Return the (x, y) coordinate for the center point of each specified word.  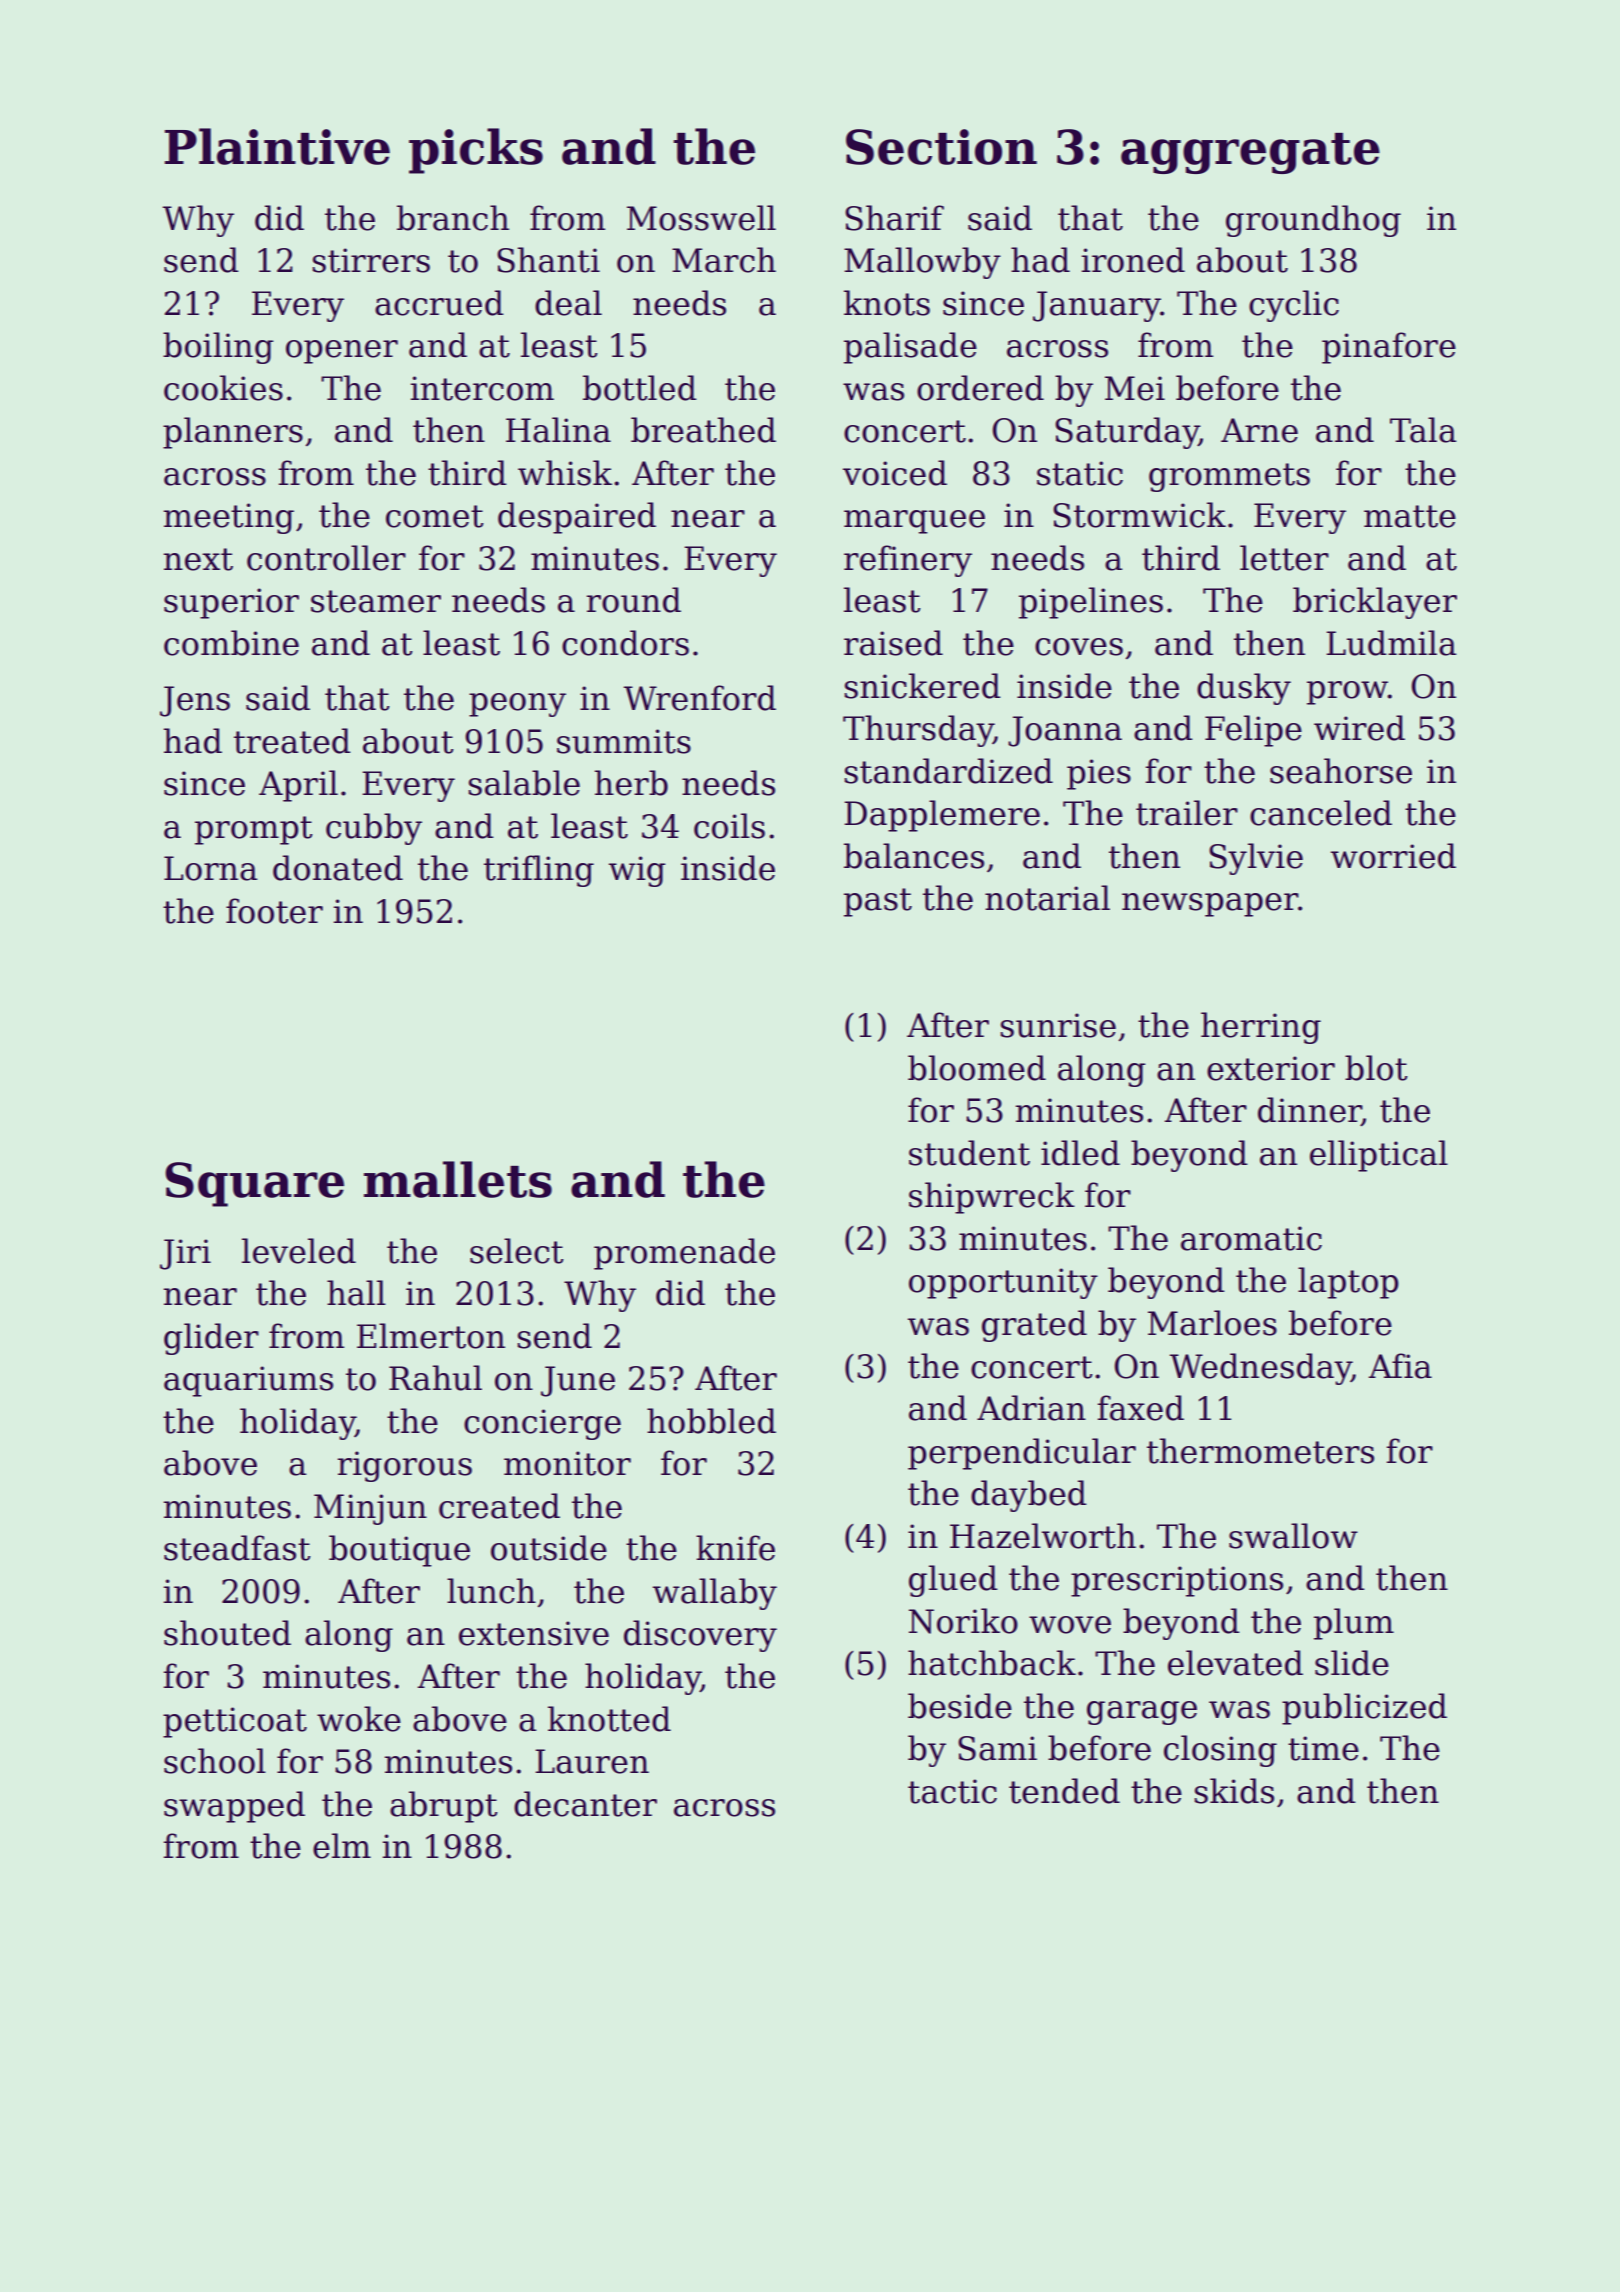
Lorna (211, 868)
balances (914, 856)
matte (1410, 516)
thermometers (1260, 1451)
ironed (1133, 260)
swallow (1293, 1536)
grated (1034, 1326)
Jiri (185, 1254)
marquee (914, 522)
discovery (700, 1636)
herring (1261, 1028)
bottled (640, 388)
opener (342, 352)
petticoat (235, 1722)
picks (476, 151)
